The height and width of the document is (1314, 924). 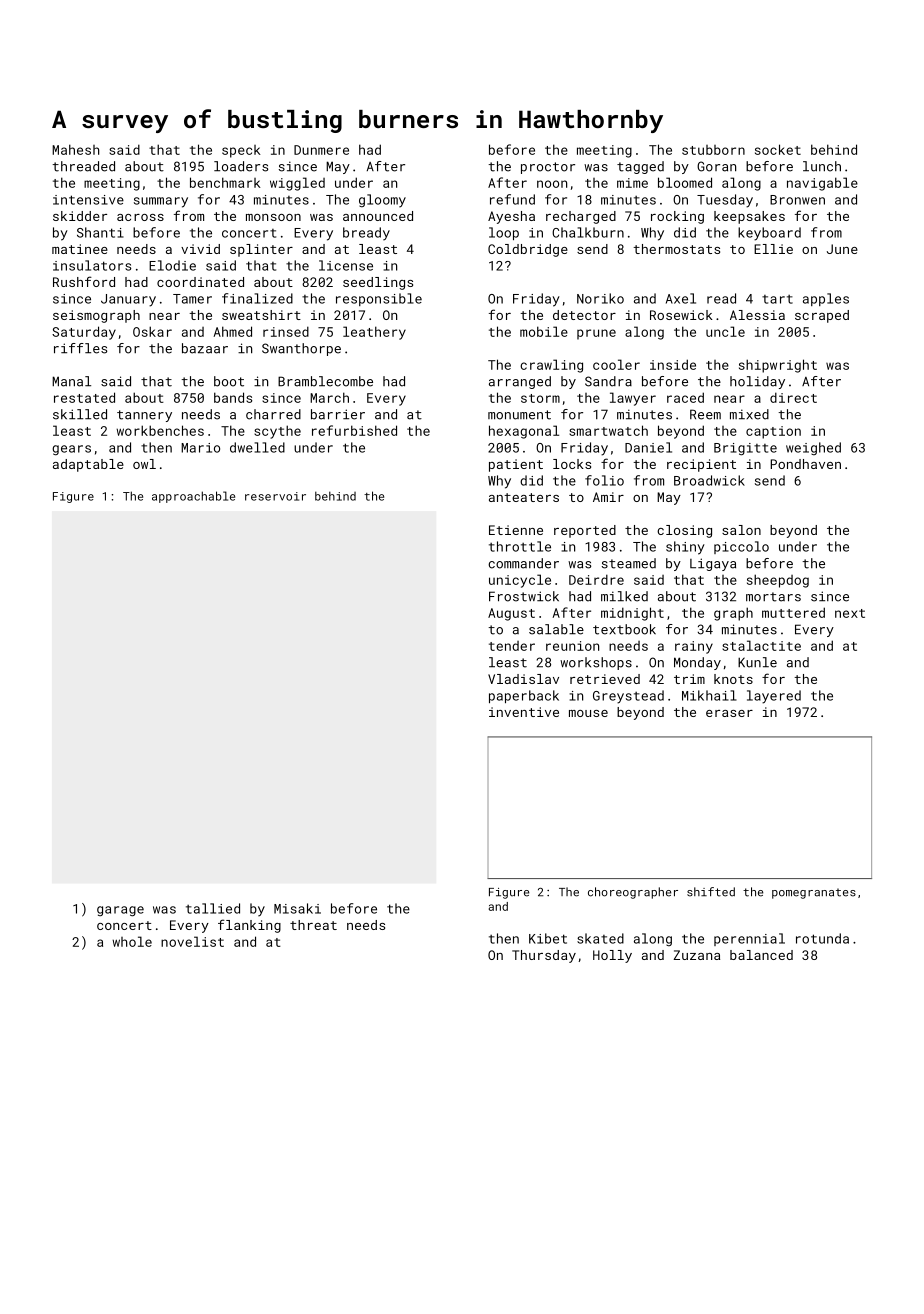 What do you see at coordinates (544, 956) in the document?
I see `Thursday` at bounding box center [544, 956].
